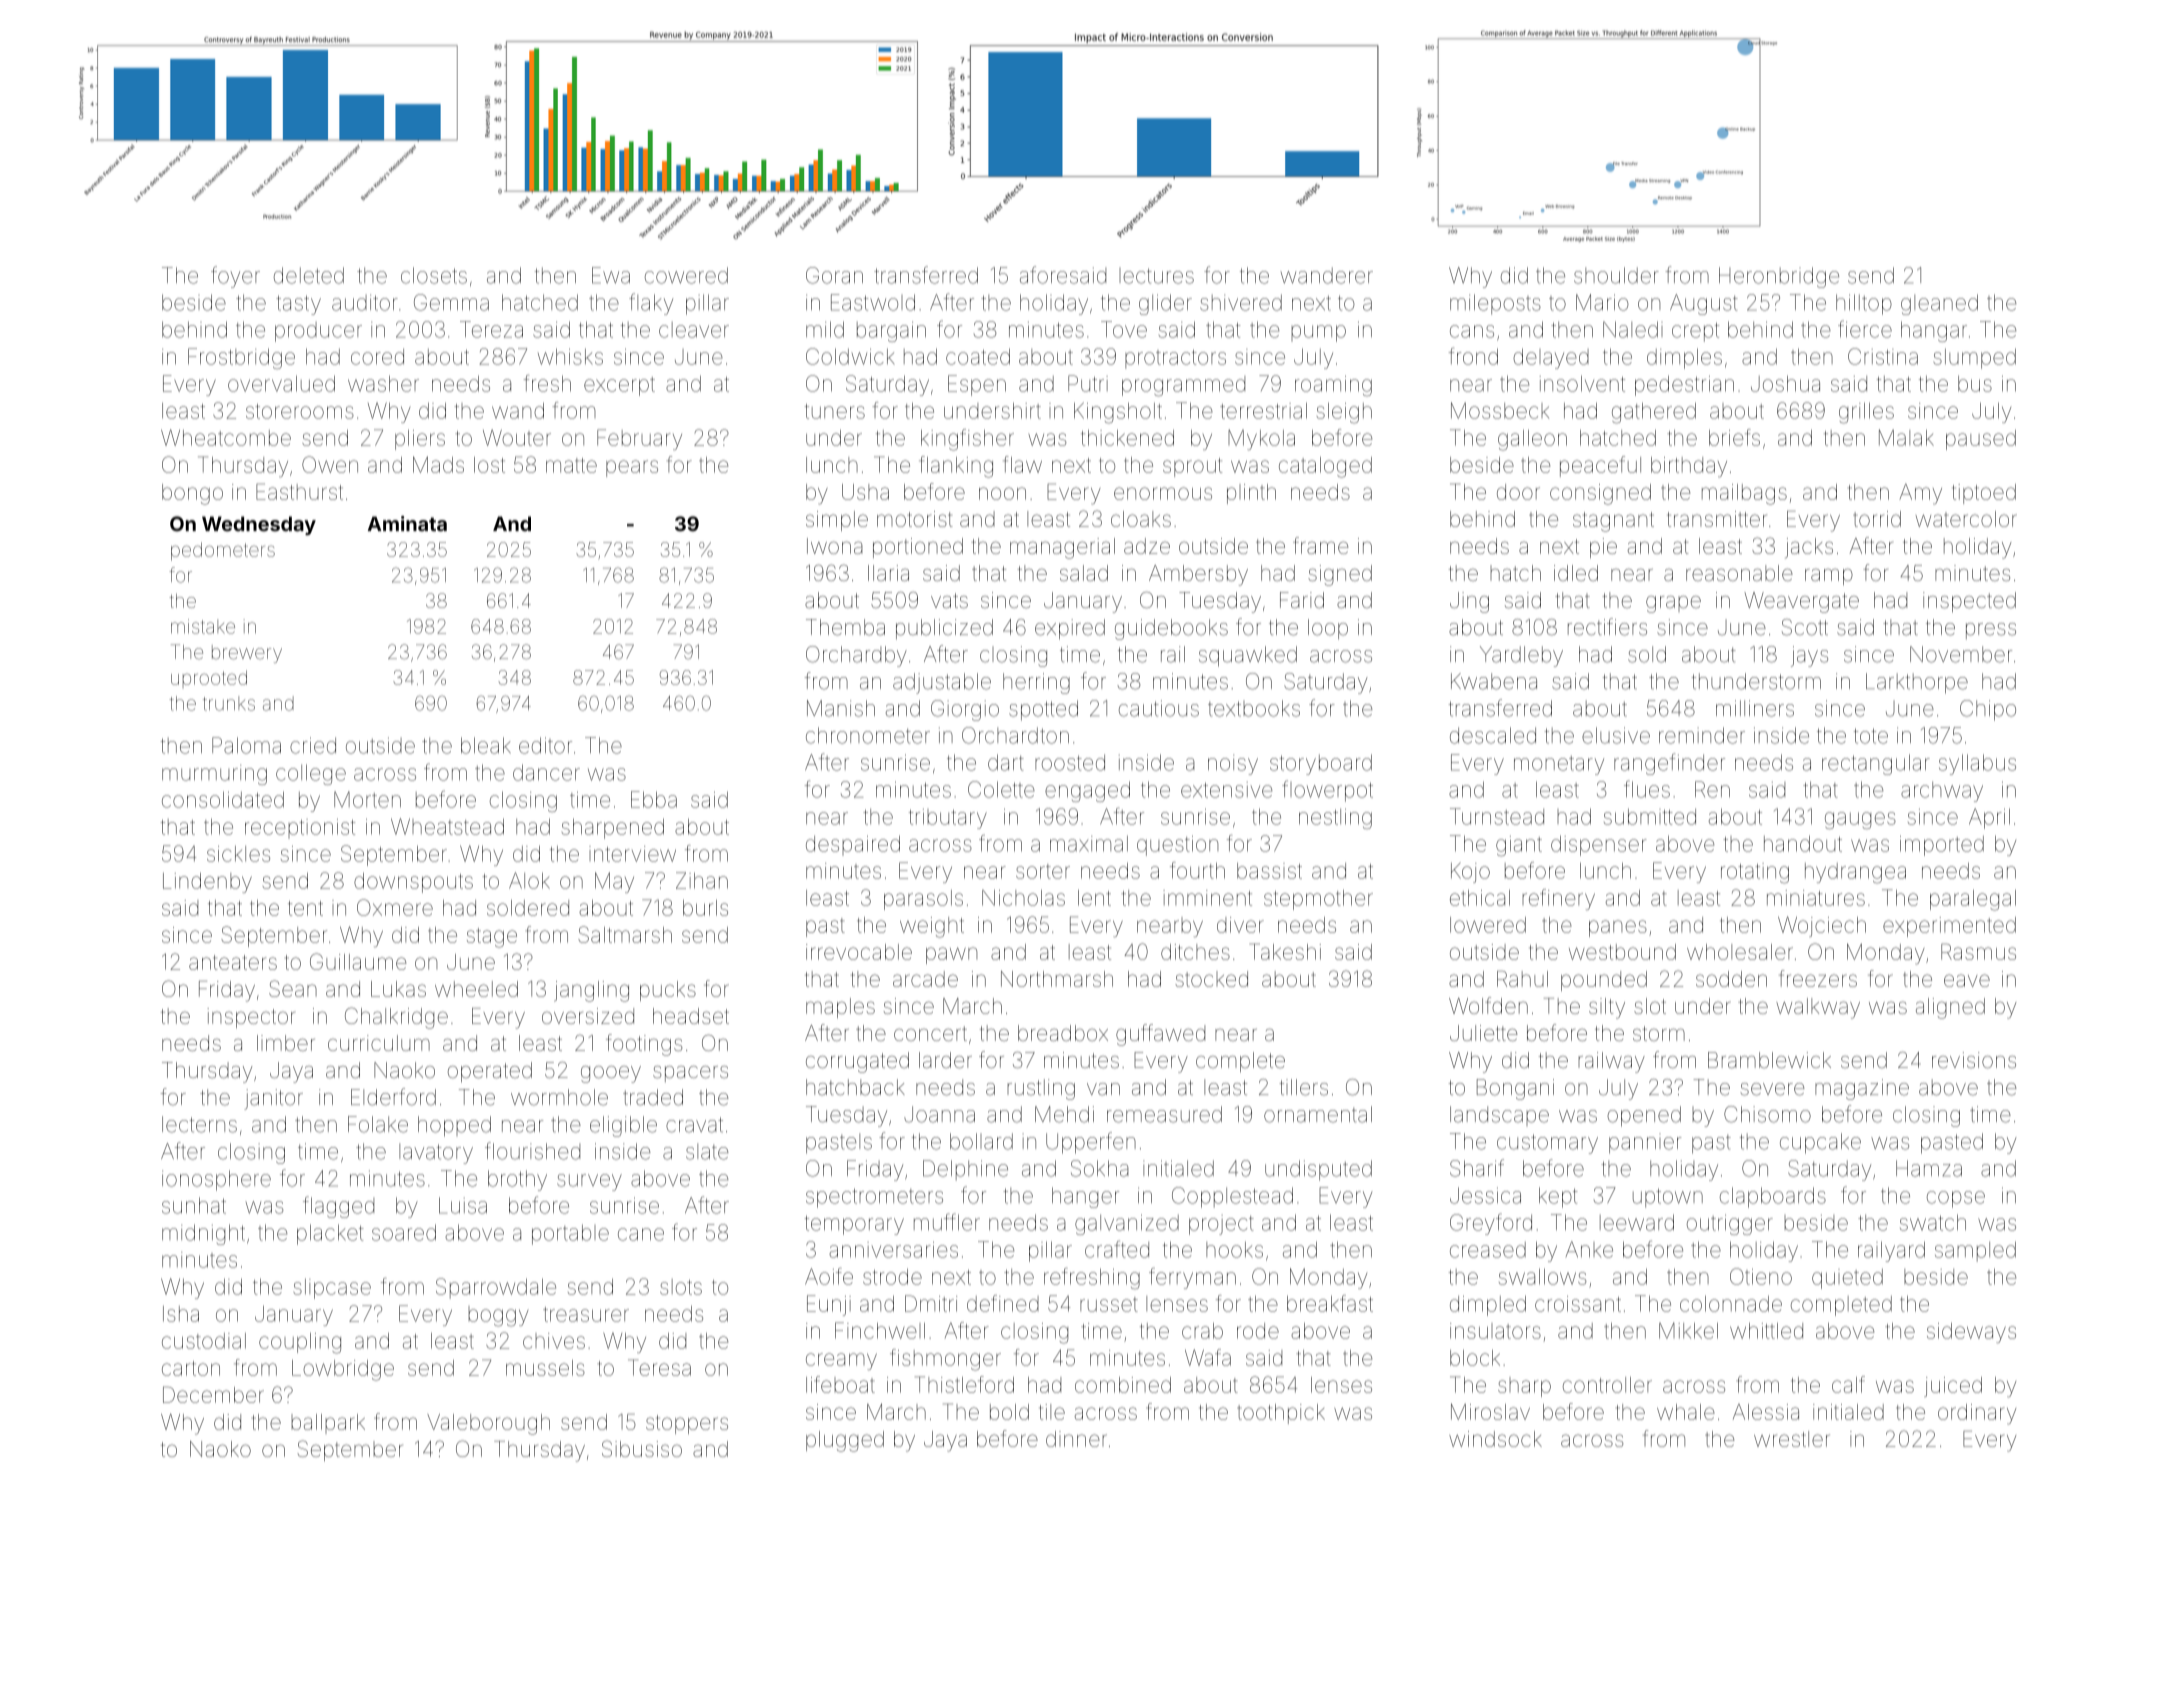  I want to click on textbooks, so click(1254, 708).
